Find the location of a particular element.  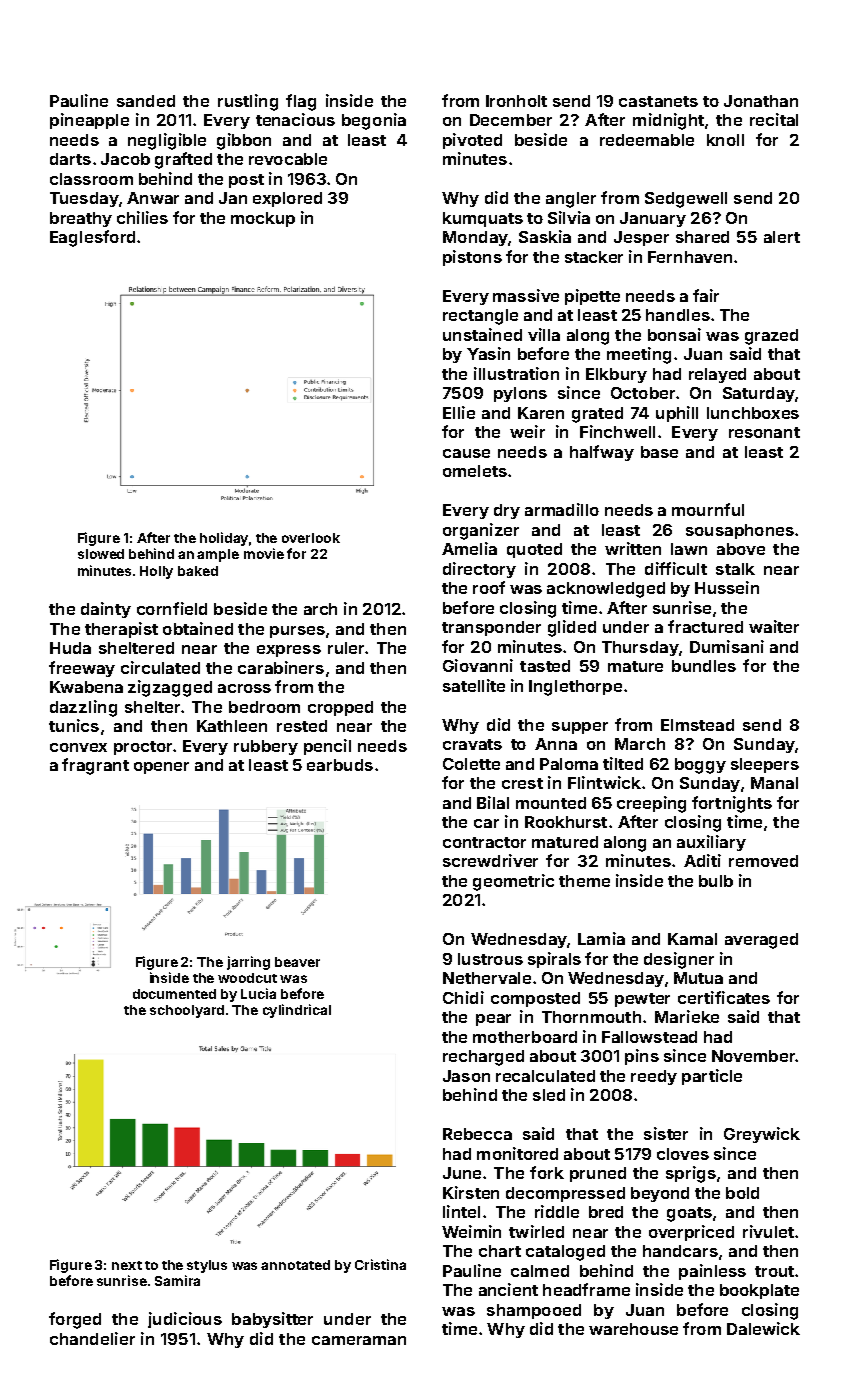

omelets is located at coordinates (475, 471).
